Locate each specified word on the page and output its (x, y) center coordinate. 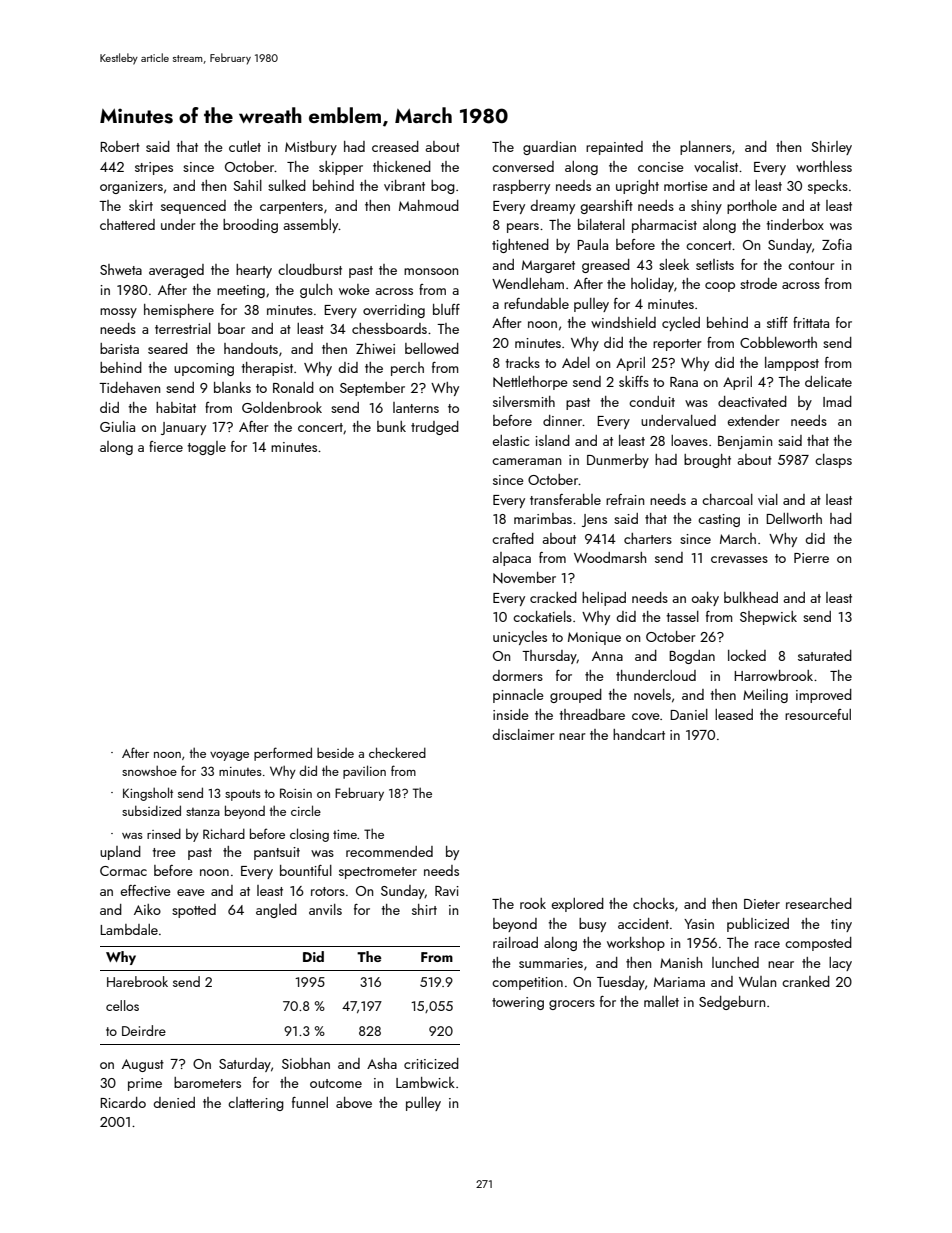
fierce (166, 446)
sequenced (193, 207)
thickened (402, 166)
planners (705, 148)
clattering (256, 1104)
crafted (513, 538)
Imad (837, 401)
